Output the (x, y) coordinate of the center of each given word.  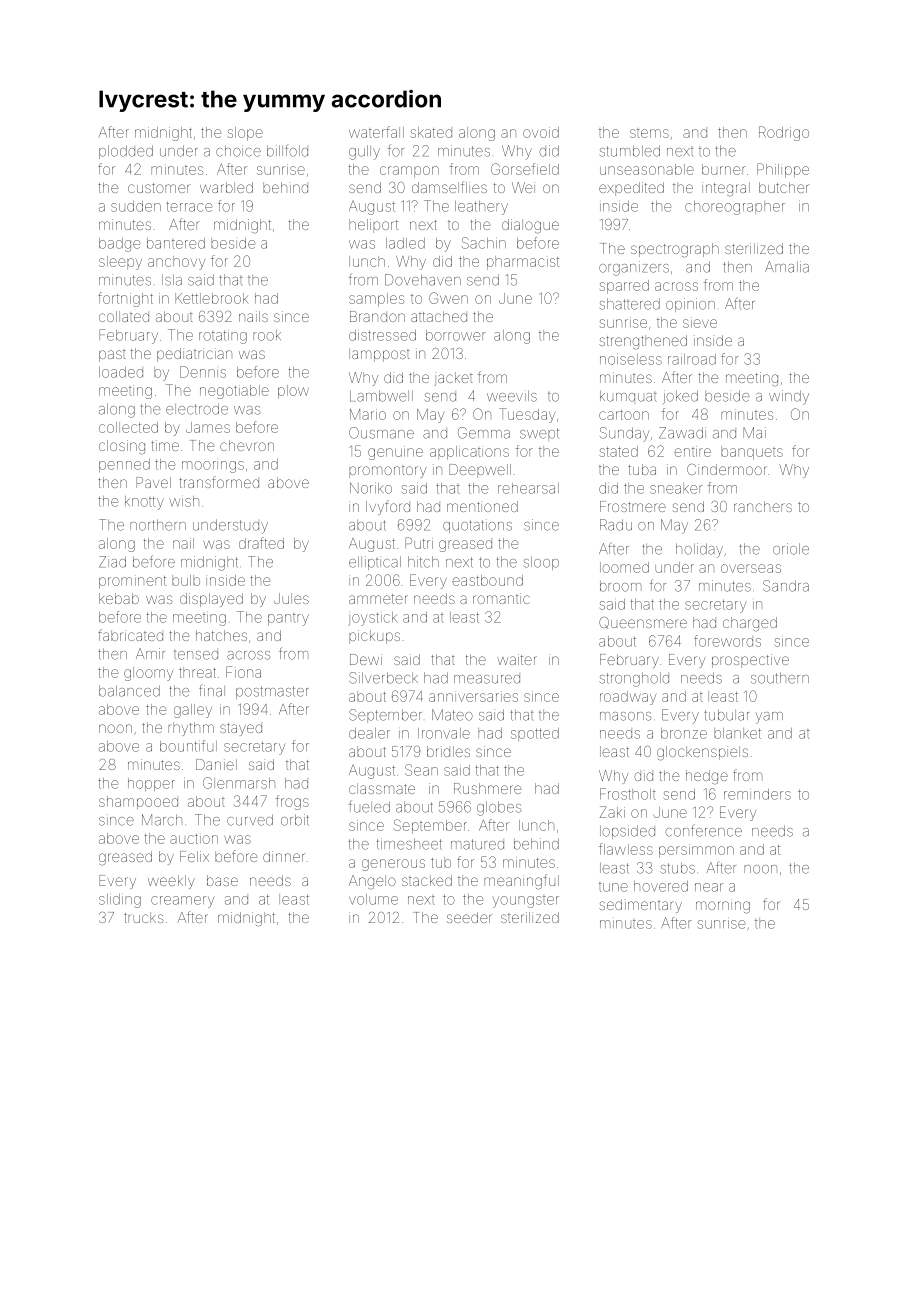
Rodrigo (784, 133)
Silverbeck (383, 678)
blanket (737, 733)
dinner (284, 856)
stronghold (634, 679)
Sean (421, 770)
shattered (630, 304)
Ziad (112, 562)
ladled (405, 243)
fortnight (125, 299)
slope (245, 134)
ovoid (541, 132)
